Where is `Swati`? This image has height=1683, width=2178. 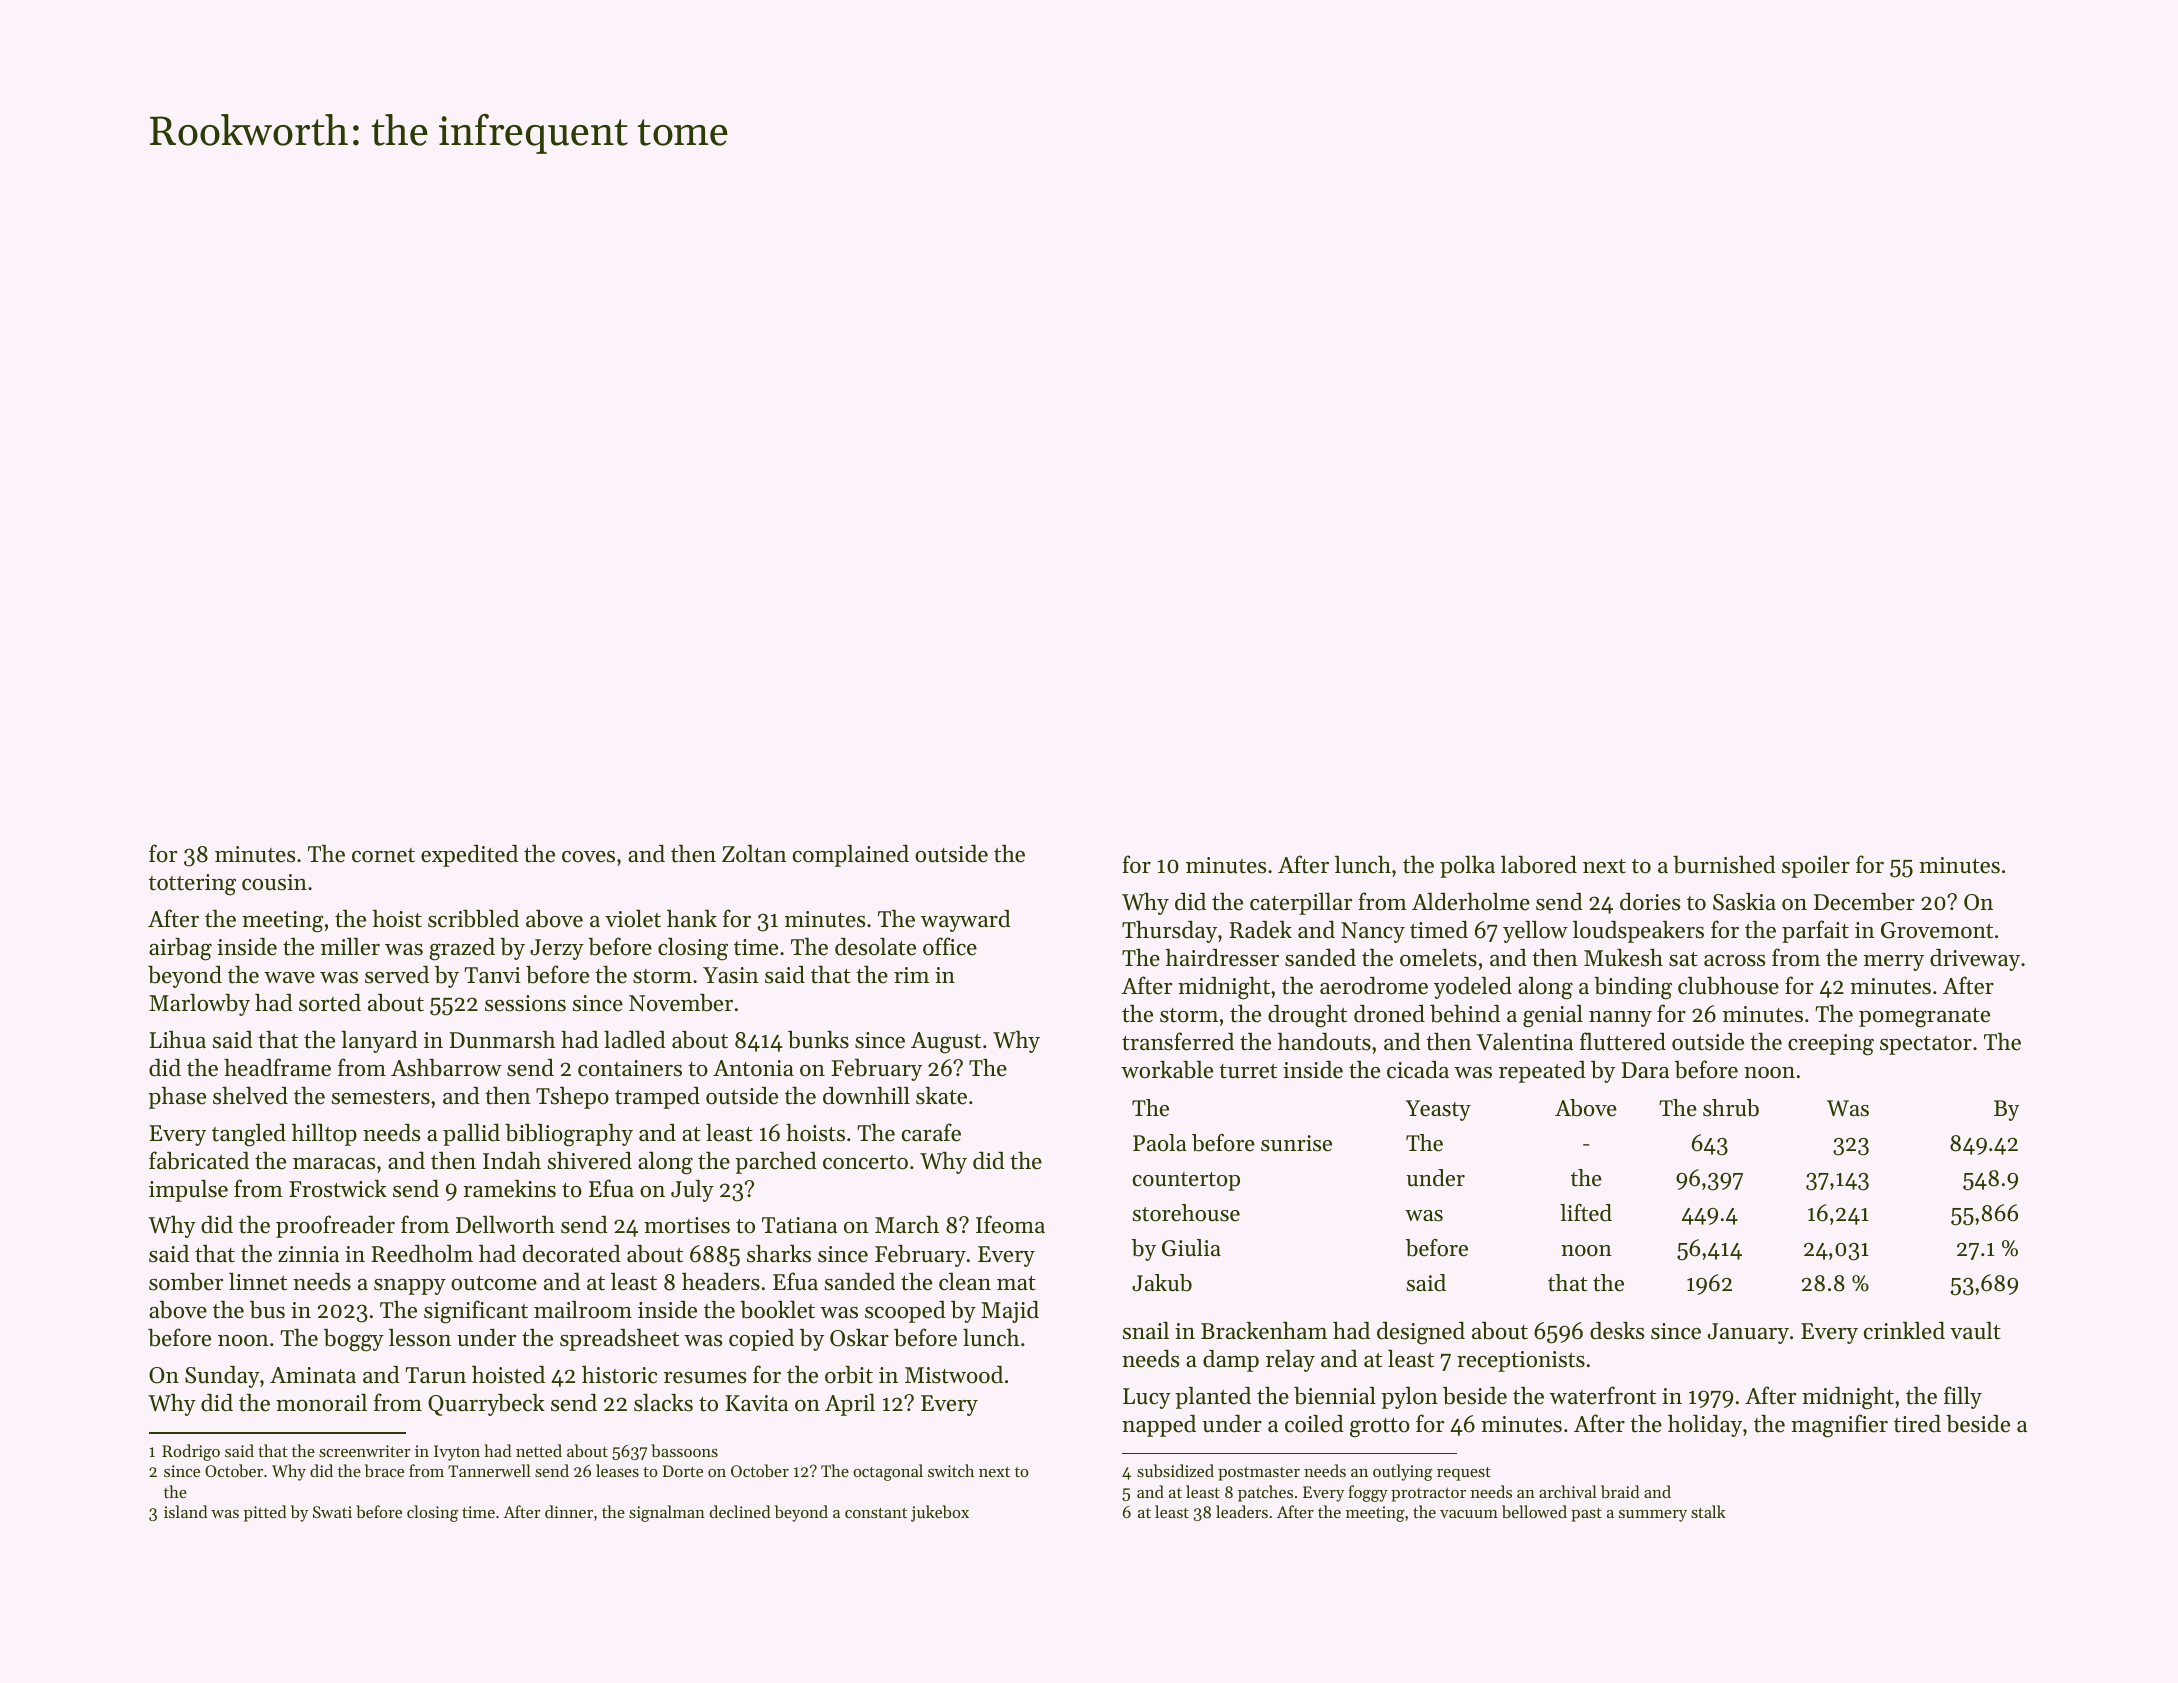 Swati is located at coordinates (332, 1512).
